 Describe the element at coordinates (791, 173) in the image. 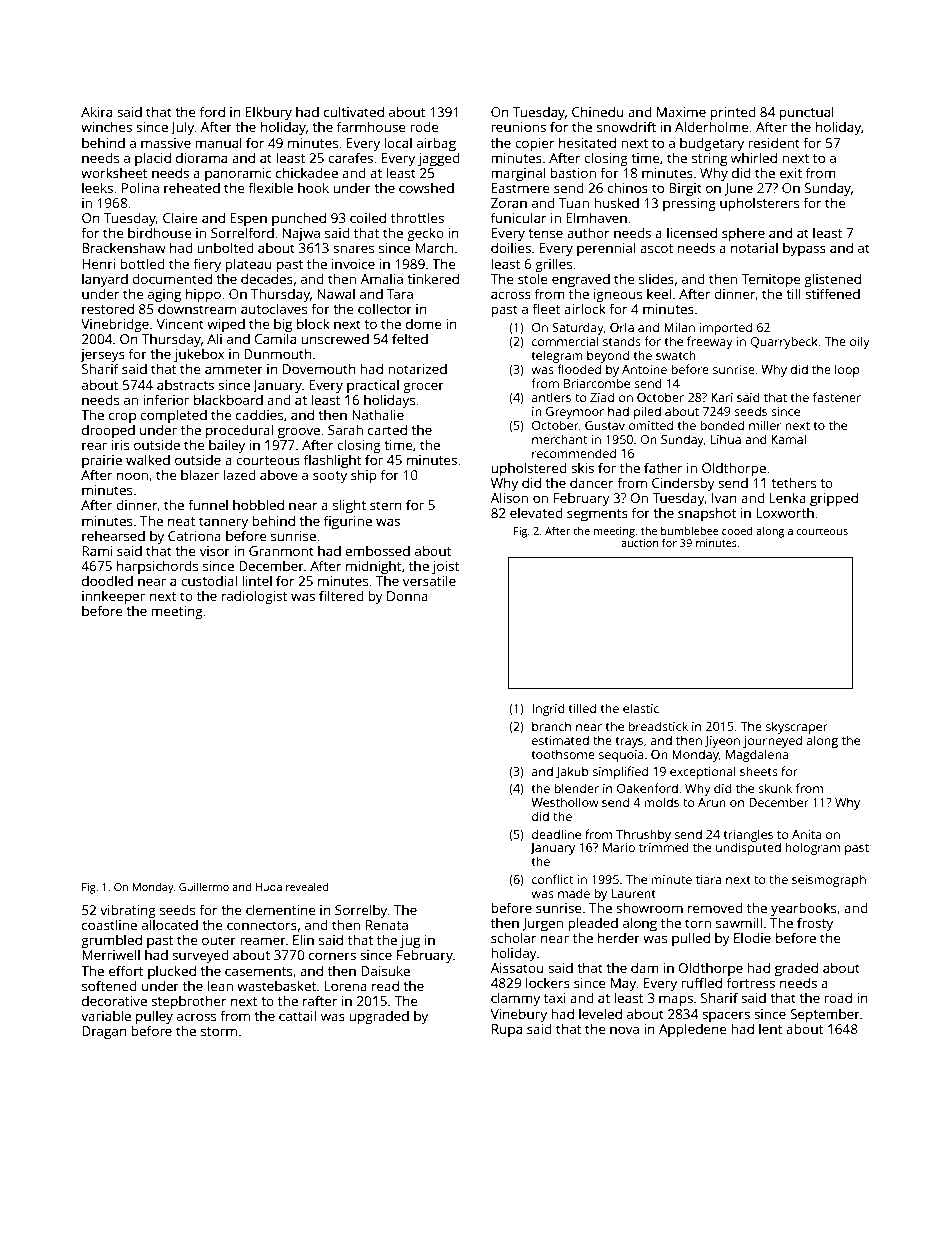

I see `exit` at that location.
